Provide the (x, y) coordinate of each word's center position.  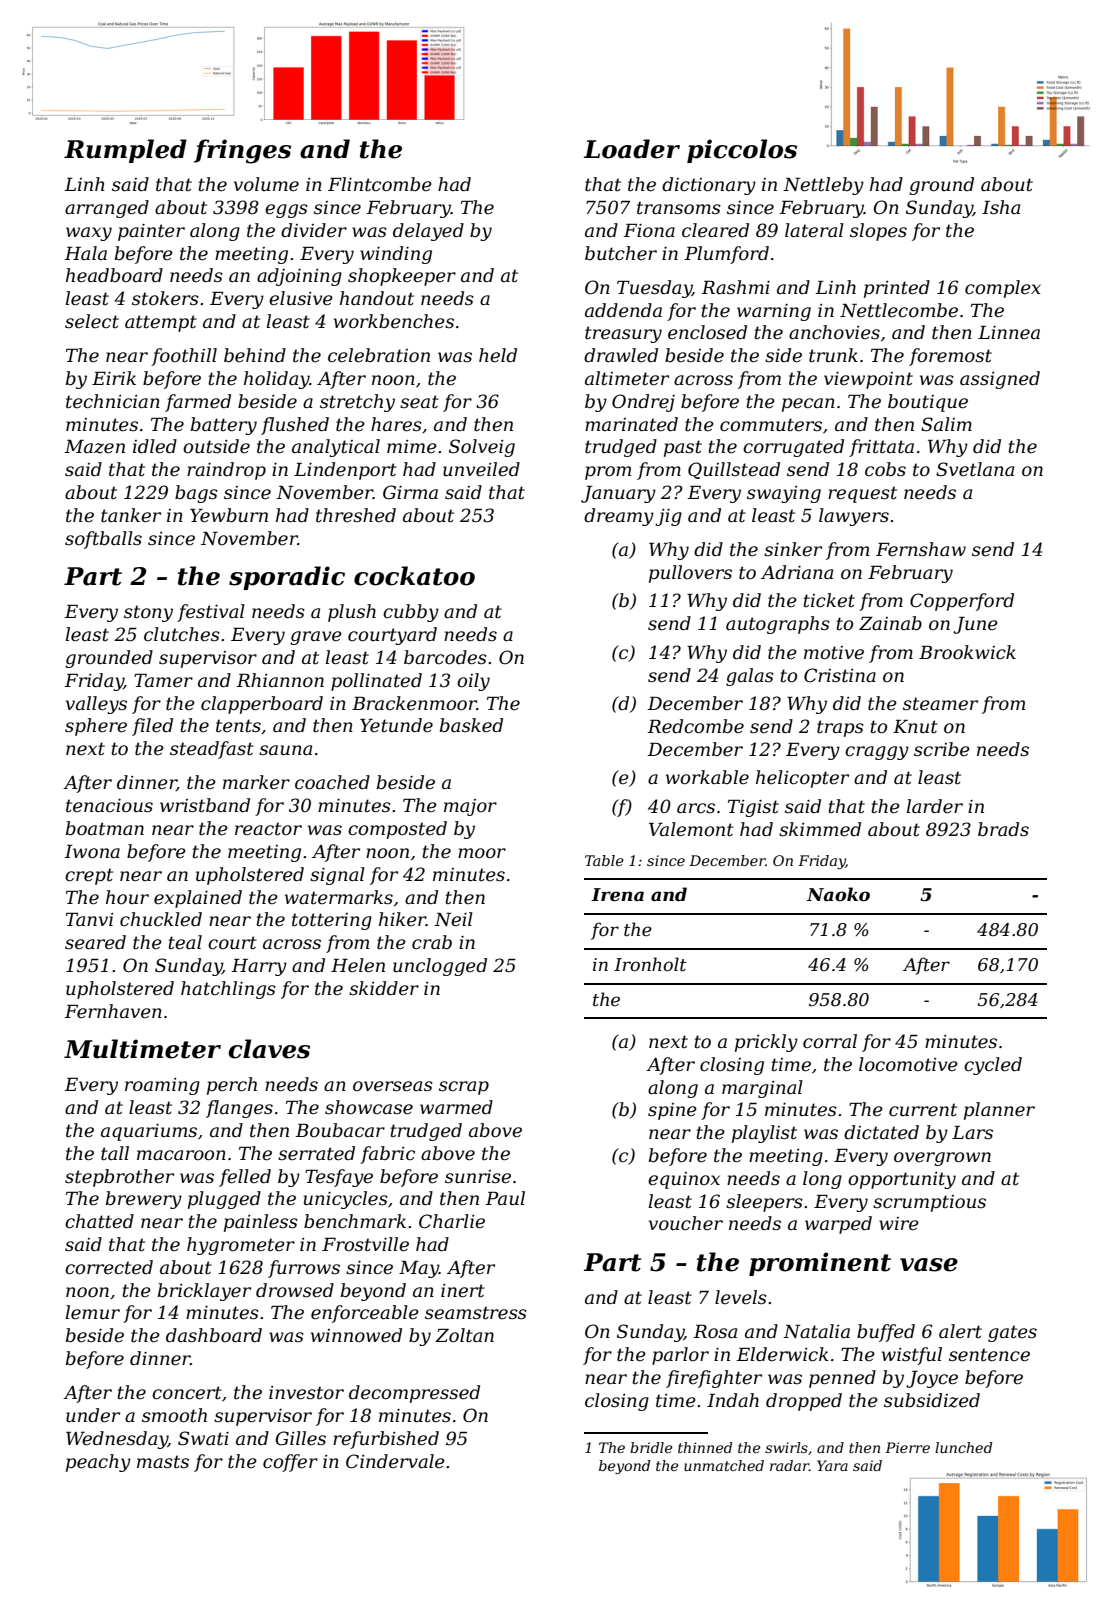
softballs (103, 540)
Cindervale (395, 1461)
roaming (162, 1086)
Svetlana (975, 469)
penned (842, 1379)
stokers (165, 298)
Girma (410, 492)
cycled (993, 1066)
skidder (384, 988)
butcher (621, 253)
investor (306, 1393)
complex (1003, 289)
